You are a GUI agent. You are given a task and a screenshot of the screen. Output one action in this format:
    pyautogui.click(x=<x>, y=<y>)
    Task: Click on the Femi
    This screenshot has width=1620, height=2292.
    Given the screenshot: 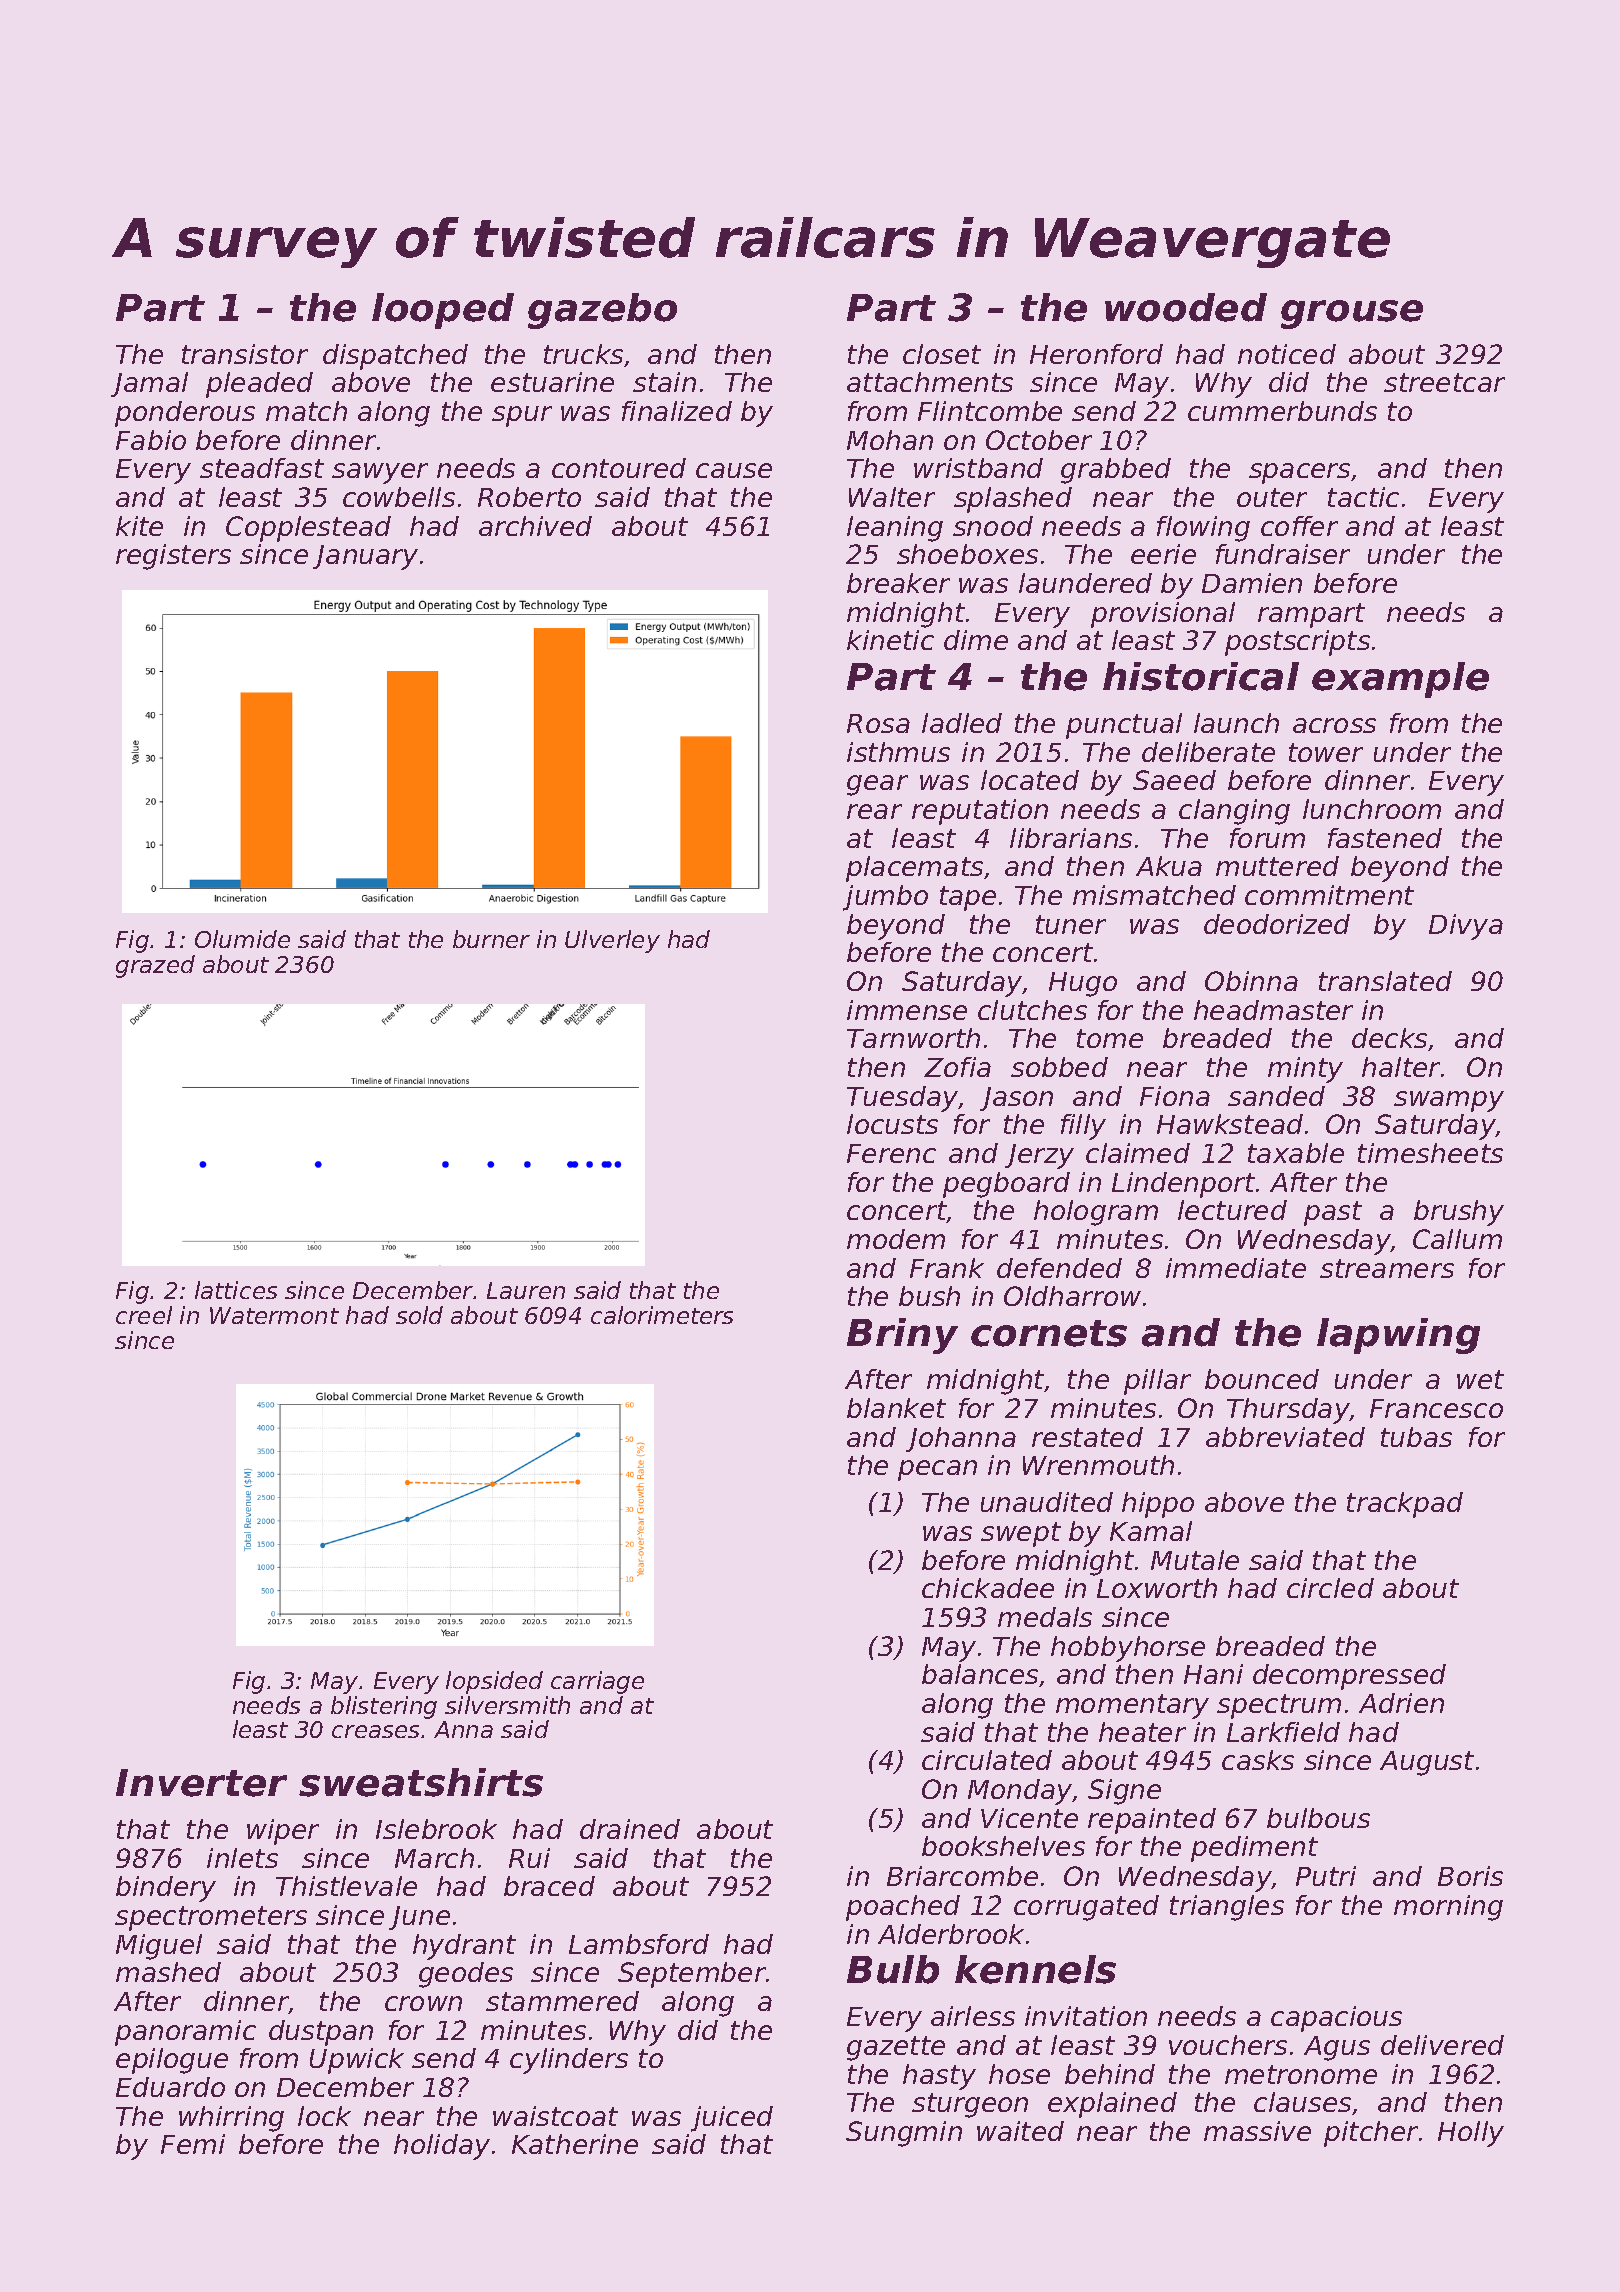 What is the action you would take?
    pyautogui.click(x=193, y=2144)
